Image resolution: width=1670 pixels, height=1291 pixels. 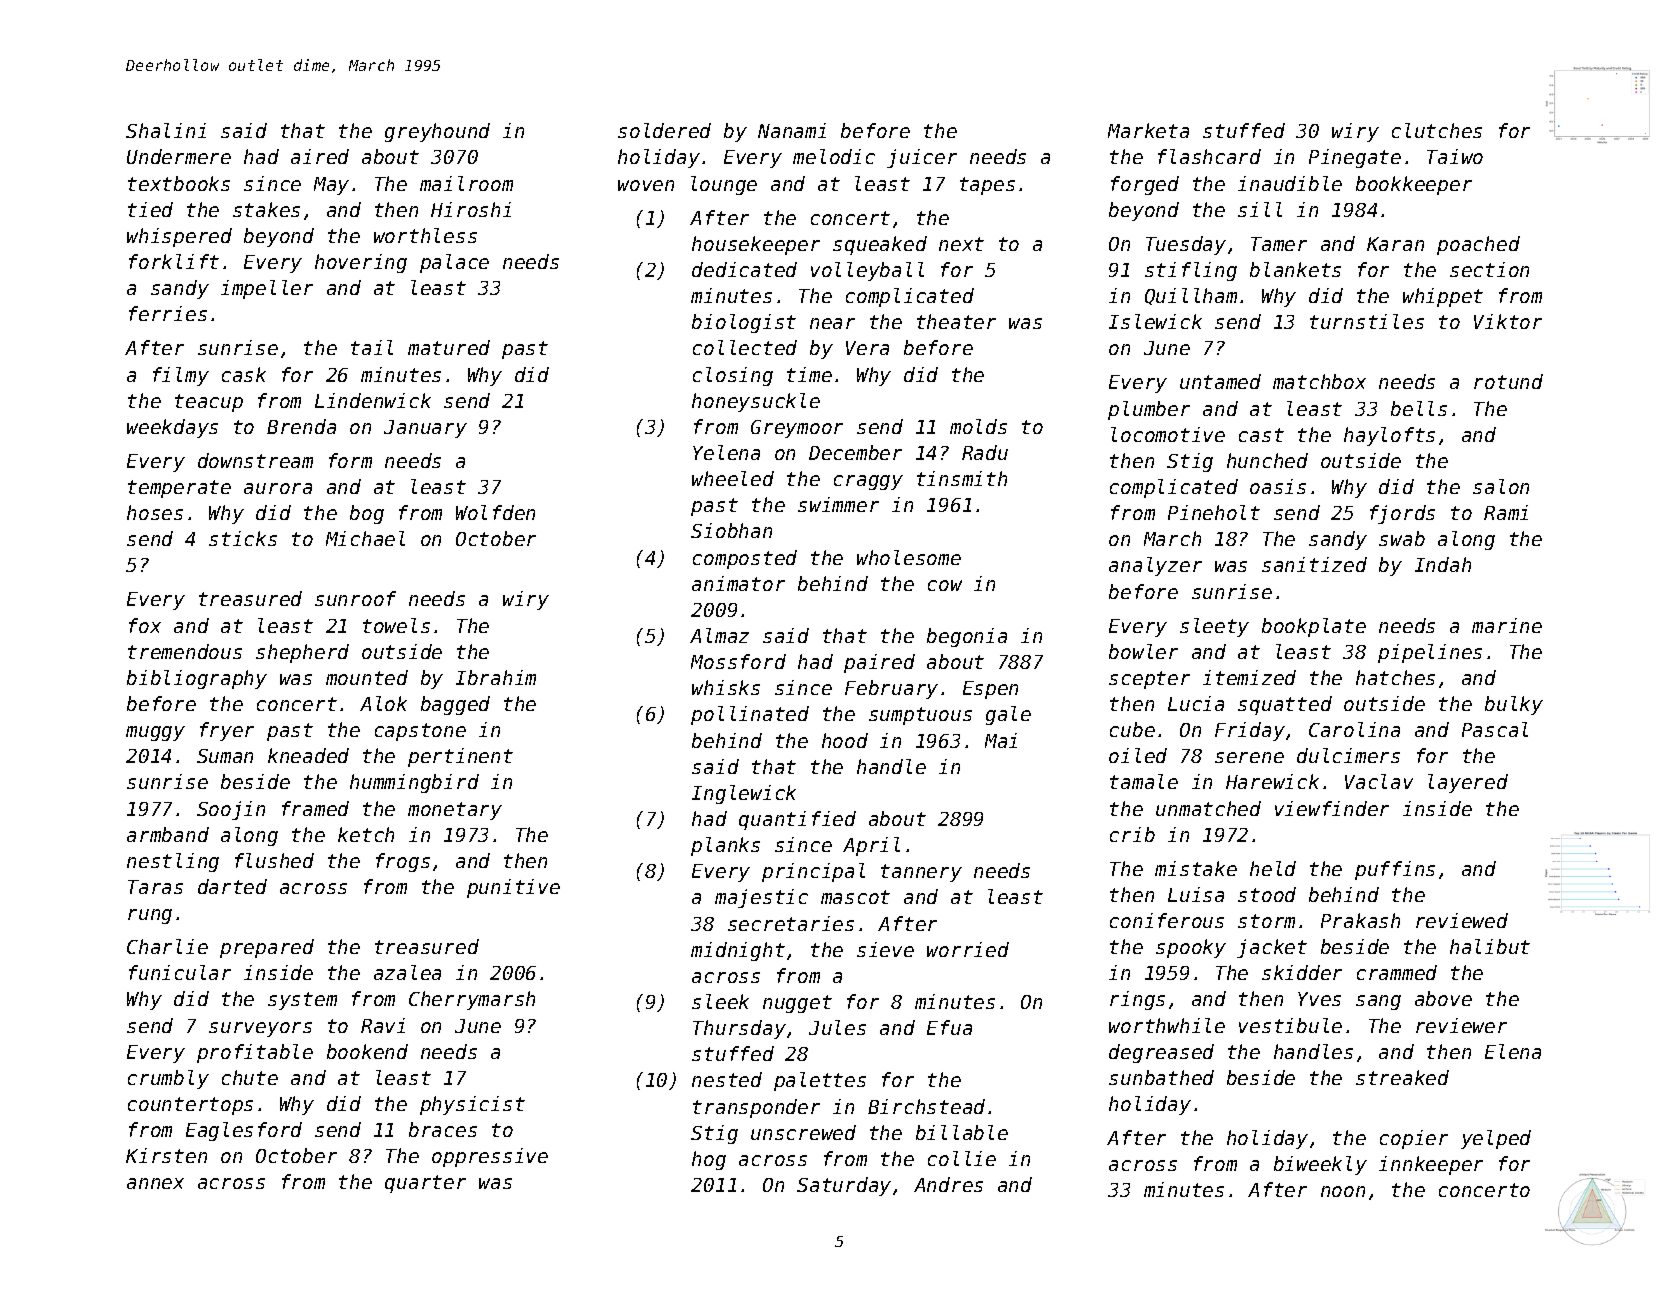 What do you see at coordinates (1290, 1025) in the page?
I see `vestibule` at bounding box center [1290, 1025].
